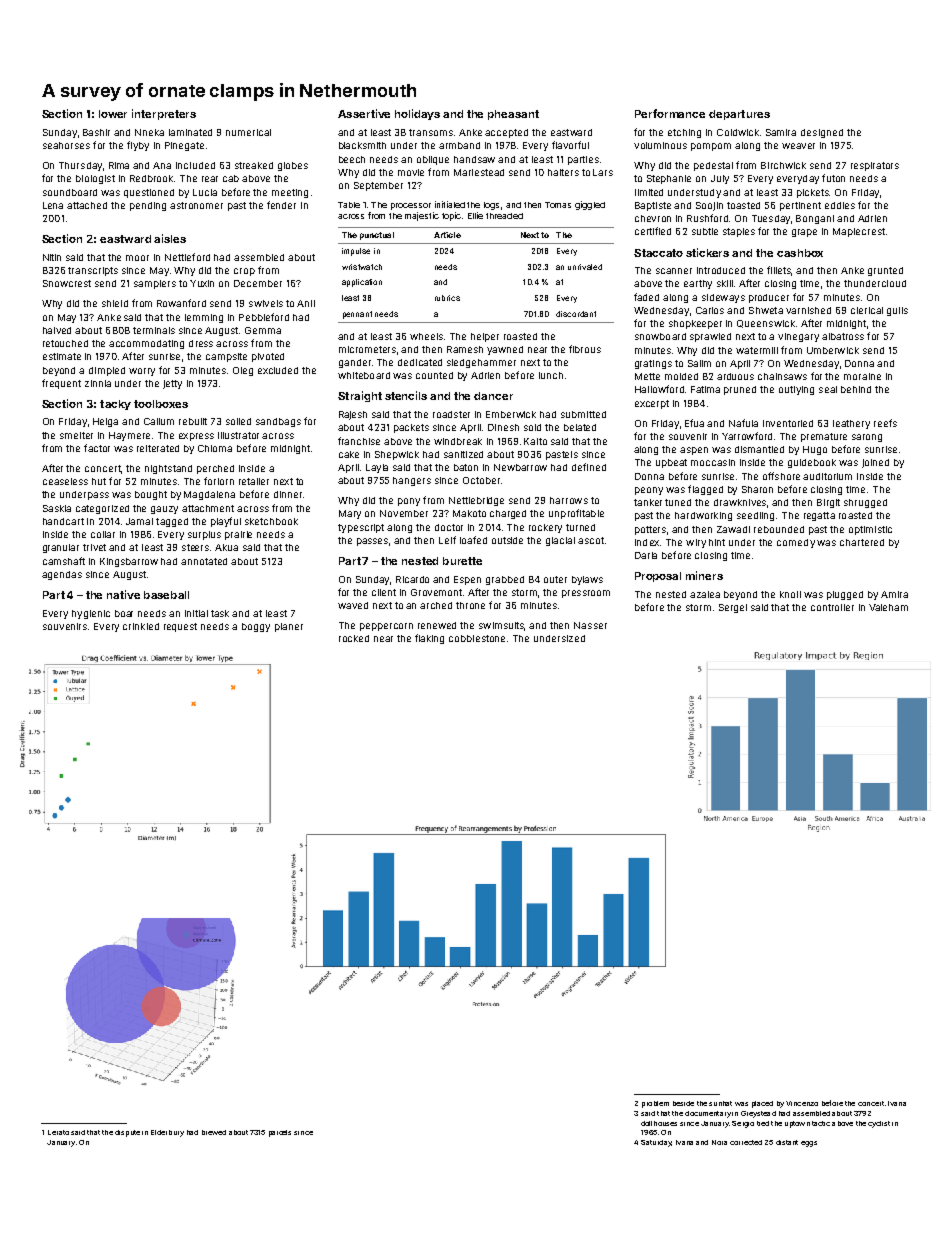 Image resolution: width=952 pixels, height=1233 pixels. What do you see at coordinates (476, 501) in the page?
I see `Nettlebridge` at bounding box center [476, 501].
